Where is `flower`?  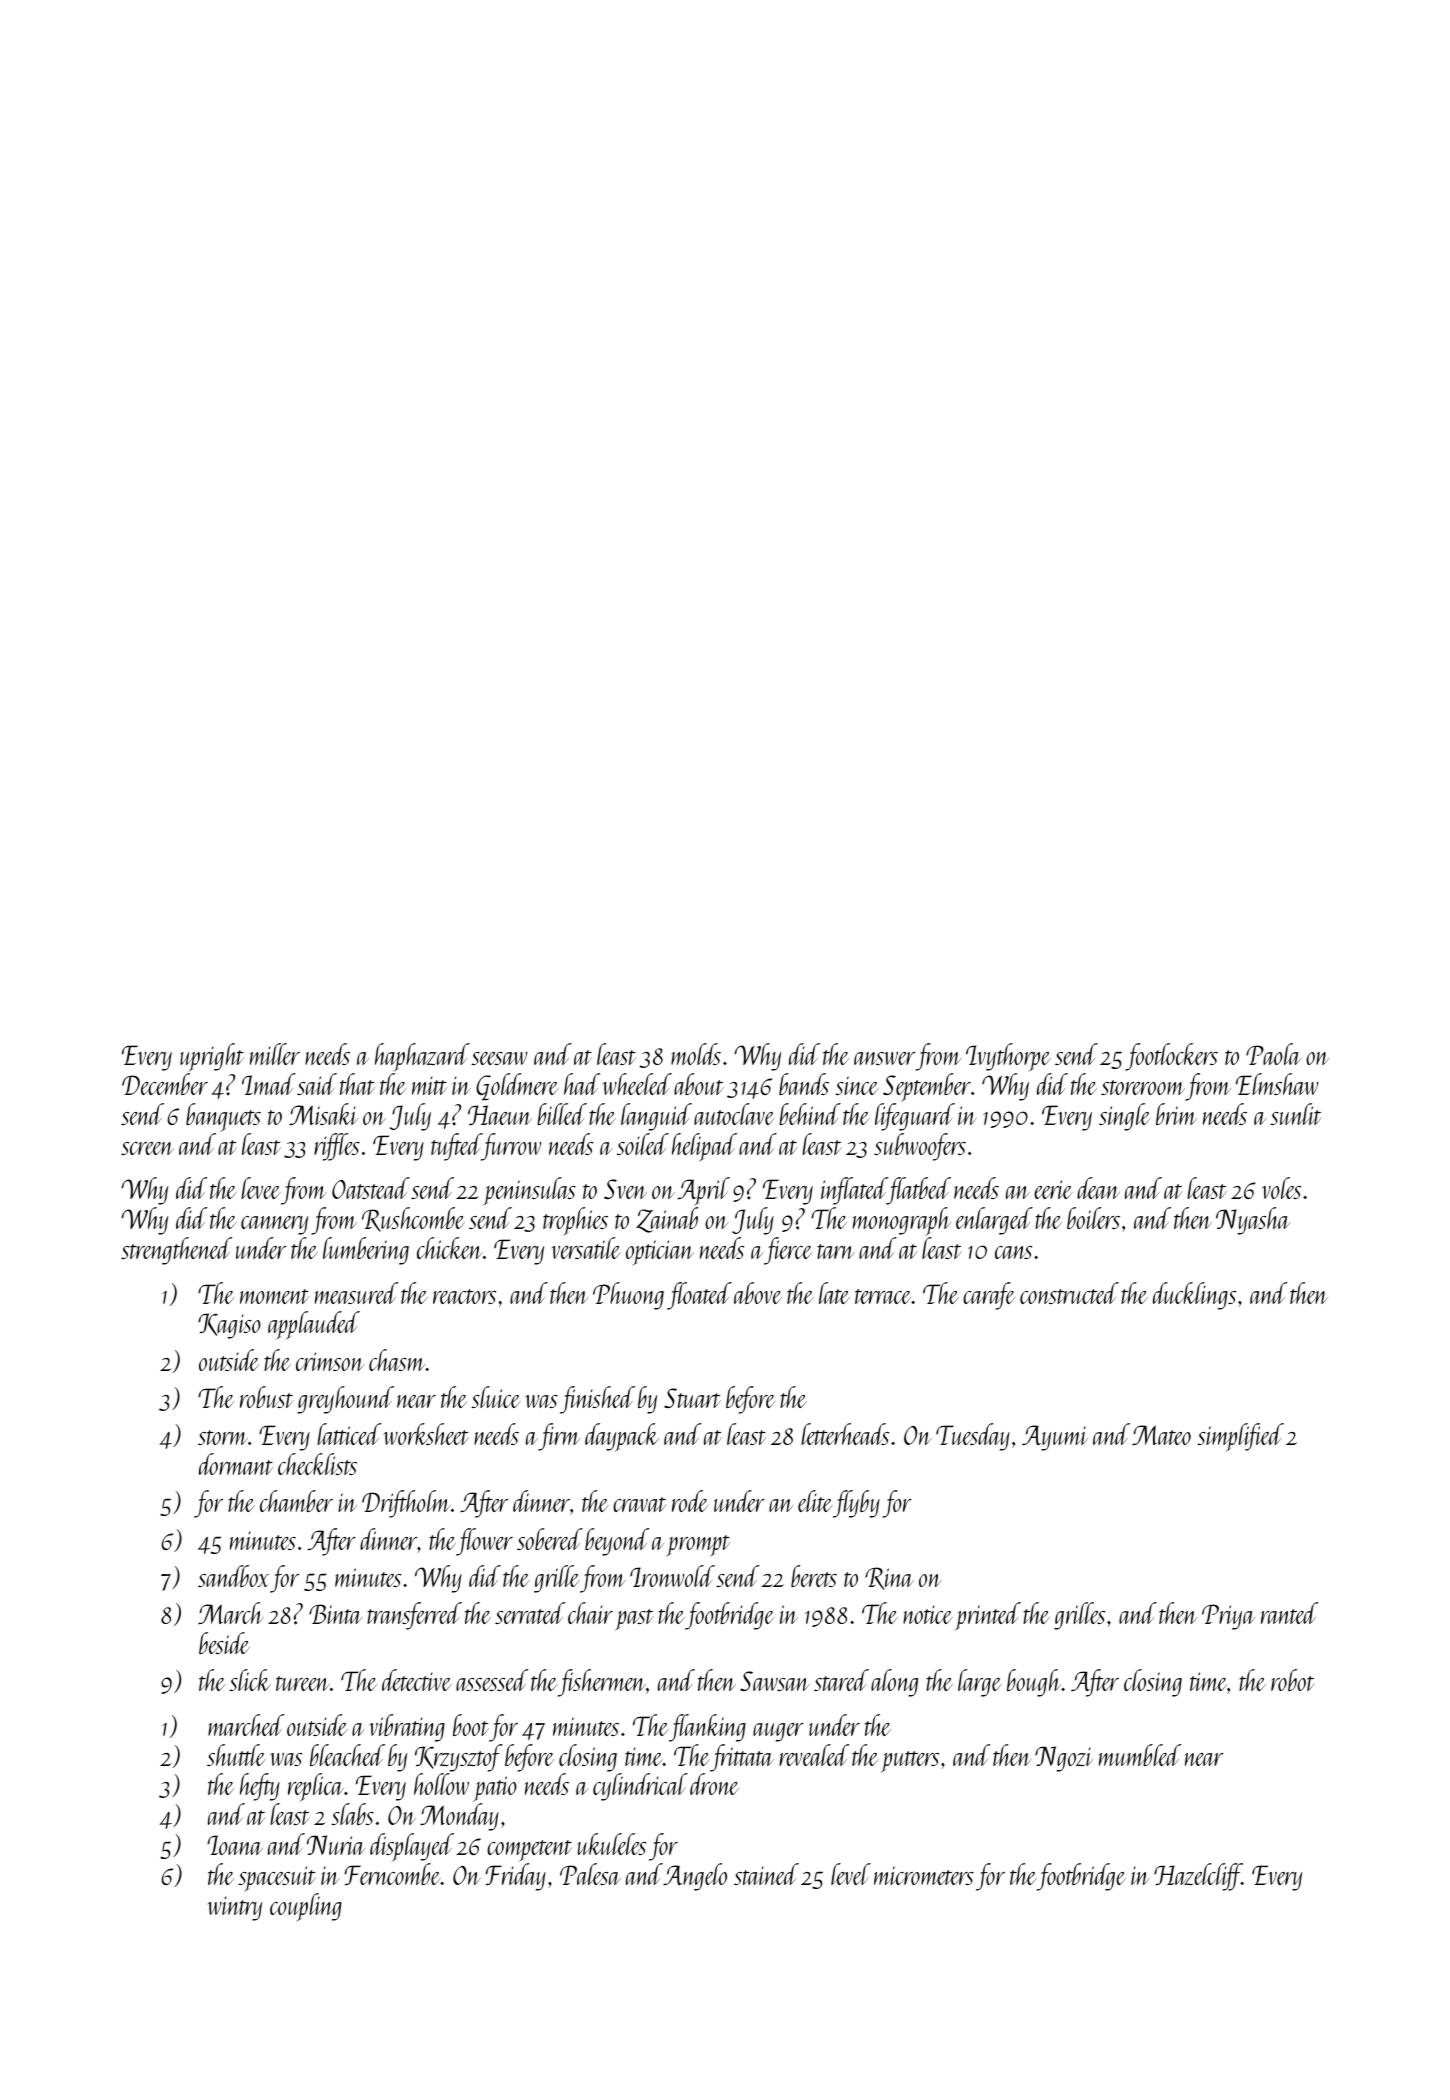 flower is located at coordinates (484, 1542).
